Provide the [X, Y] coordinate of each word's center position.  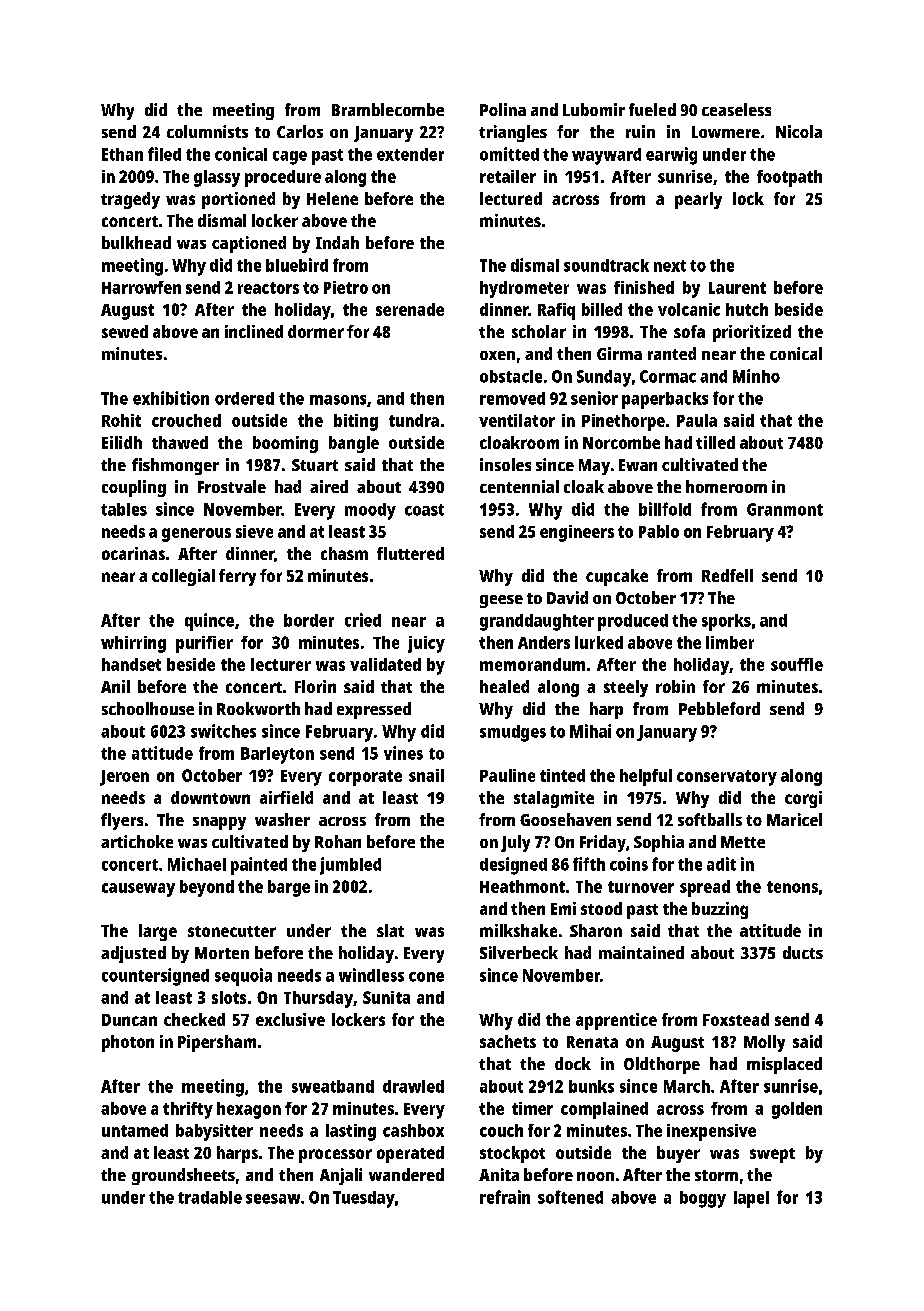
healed [504, 686]
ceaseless [736, 109]
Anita [499, 1174]
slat [390, 930]
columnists [207, 131]
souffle [797, 664]
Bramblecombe [388, 109]
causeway [138, 890]
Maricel [794, 819]
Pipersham [217, 1043]
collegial [183, 577]
